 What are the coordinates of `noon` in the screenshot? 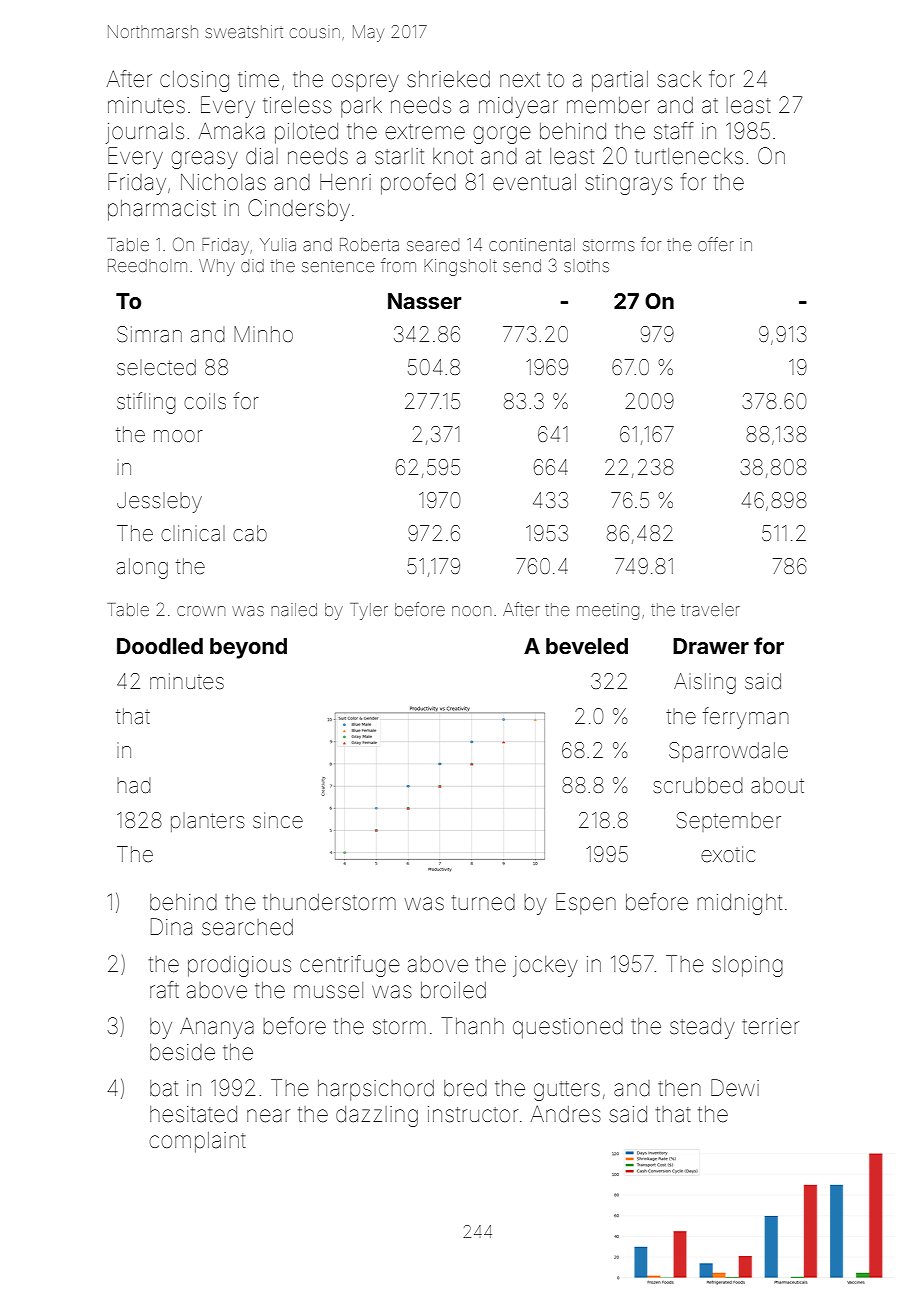 It's located at (471, 611).
